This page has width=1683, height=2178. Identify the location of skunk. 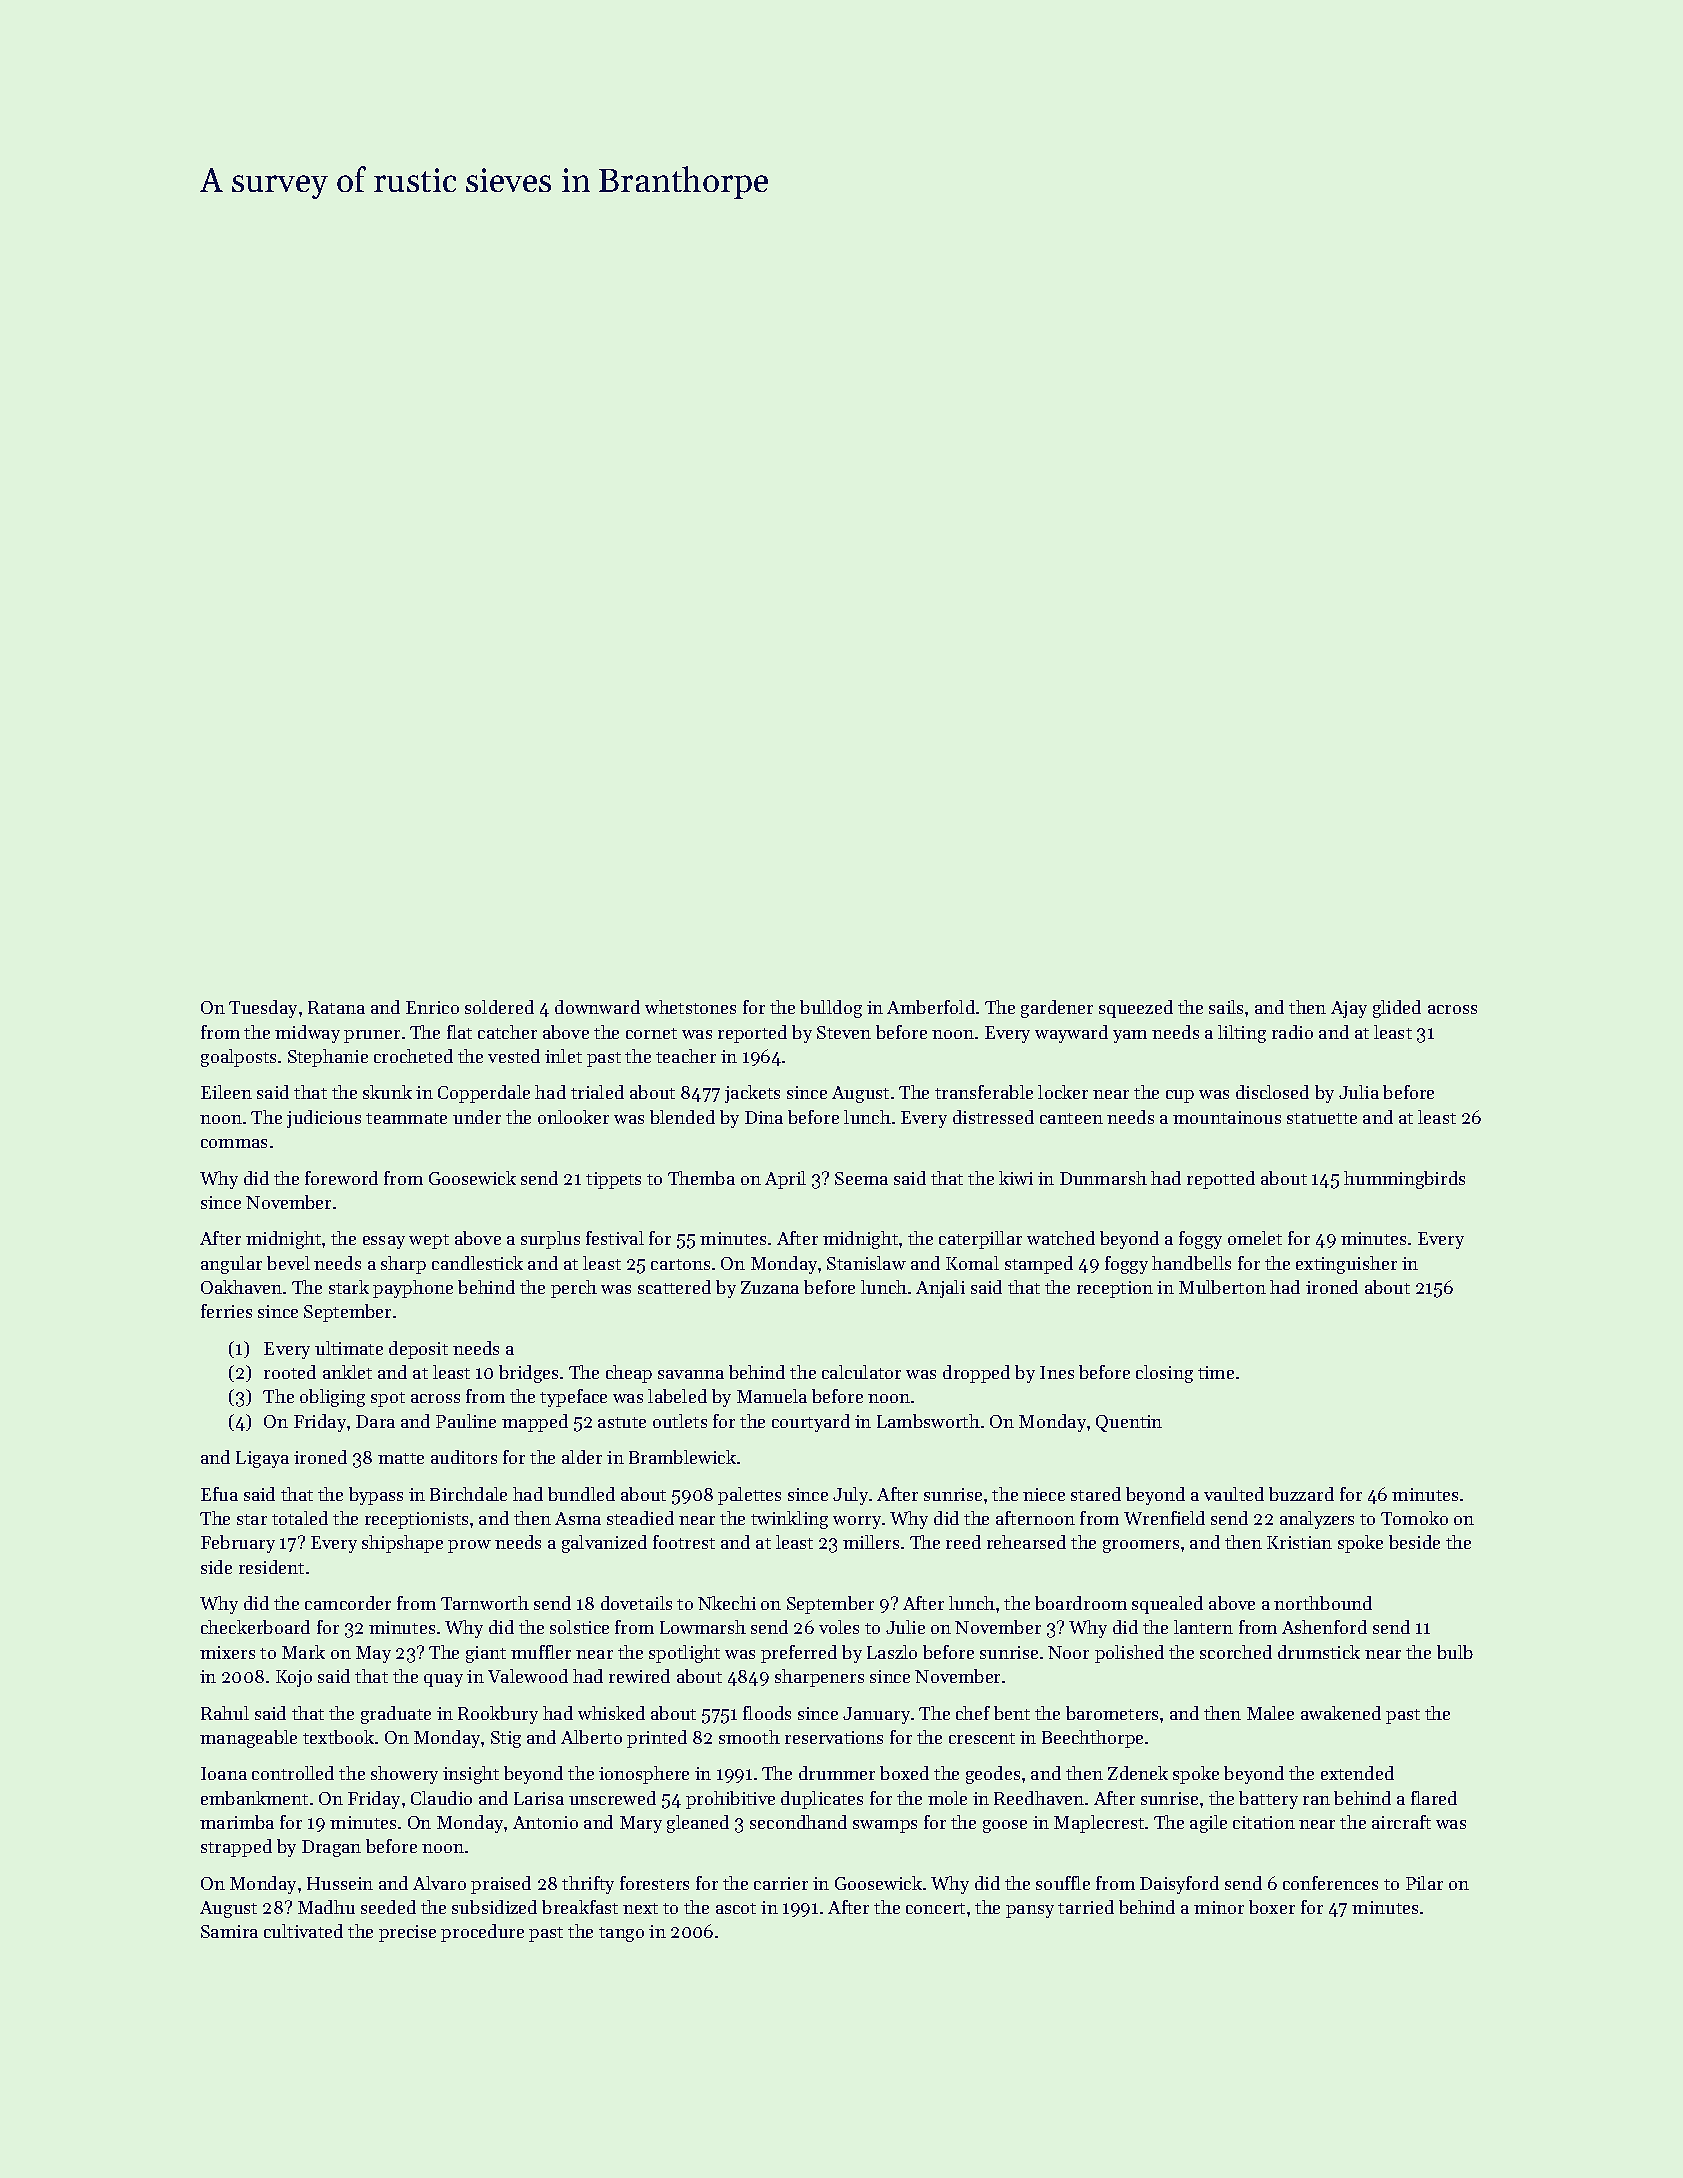
(387, 1092).
